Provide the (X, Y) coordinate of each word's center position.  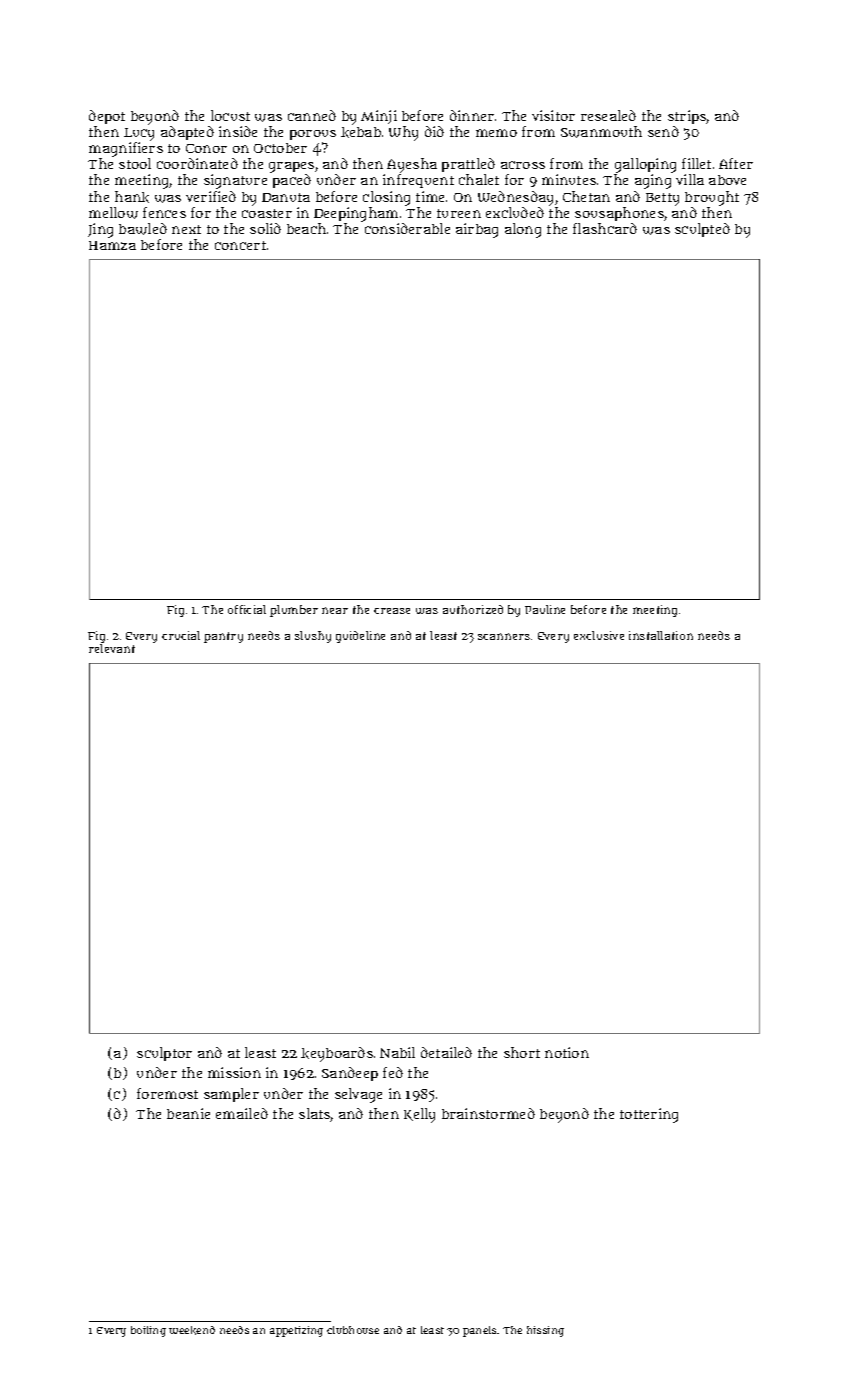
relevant (112, 648)
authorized (473, 609)
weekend (192, 1330)
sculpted (702, 230)
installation (661, 635)
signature (235, 181)
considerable (407, 228)
